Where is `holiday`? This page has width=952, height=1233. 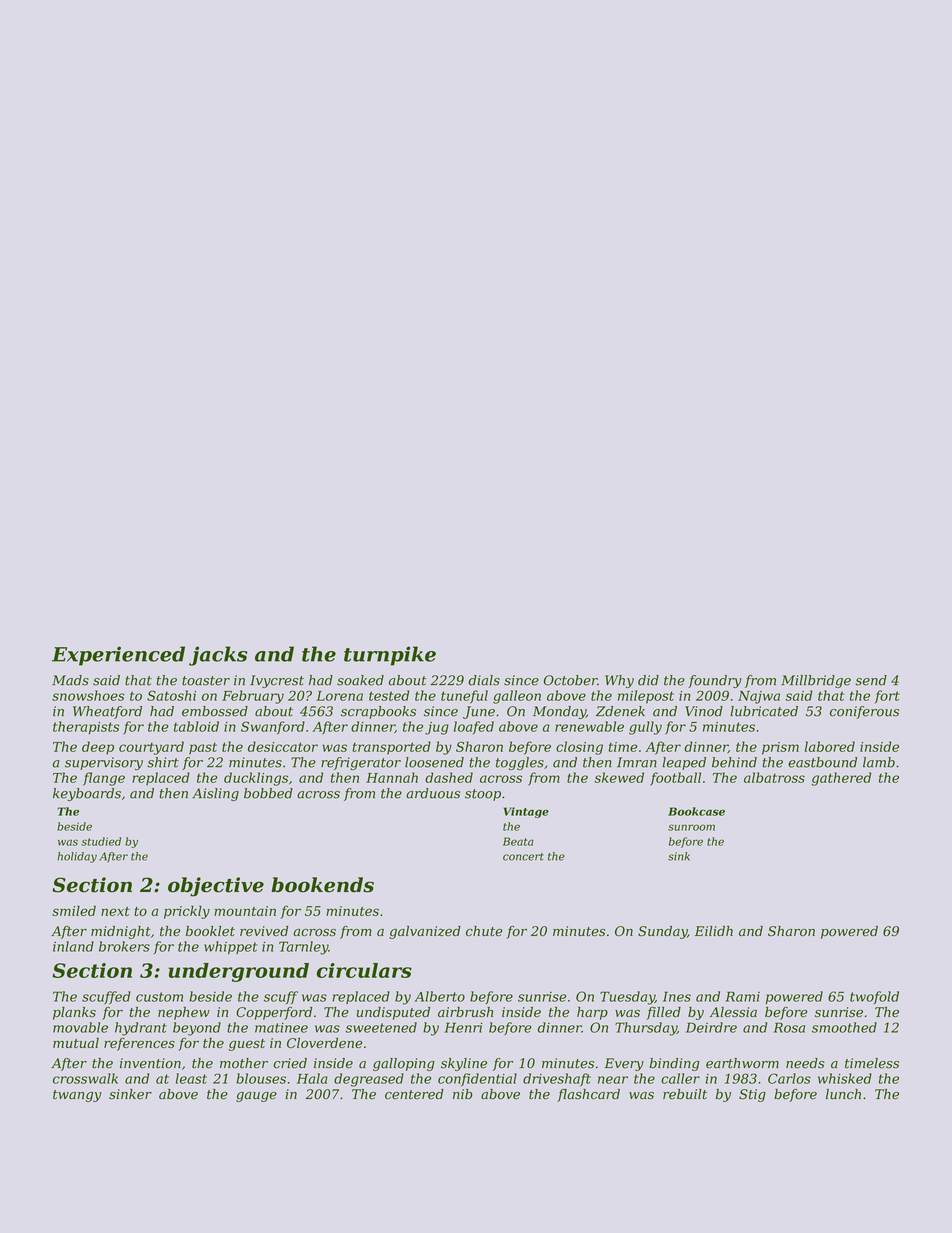 holiday is located at coordinates (77, 857).
